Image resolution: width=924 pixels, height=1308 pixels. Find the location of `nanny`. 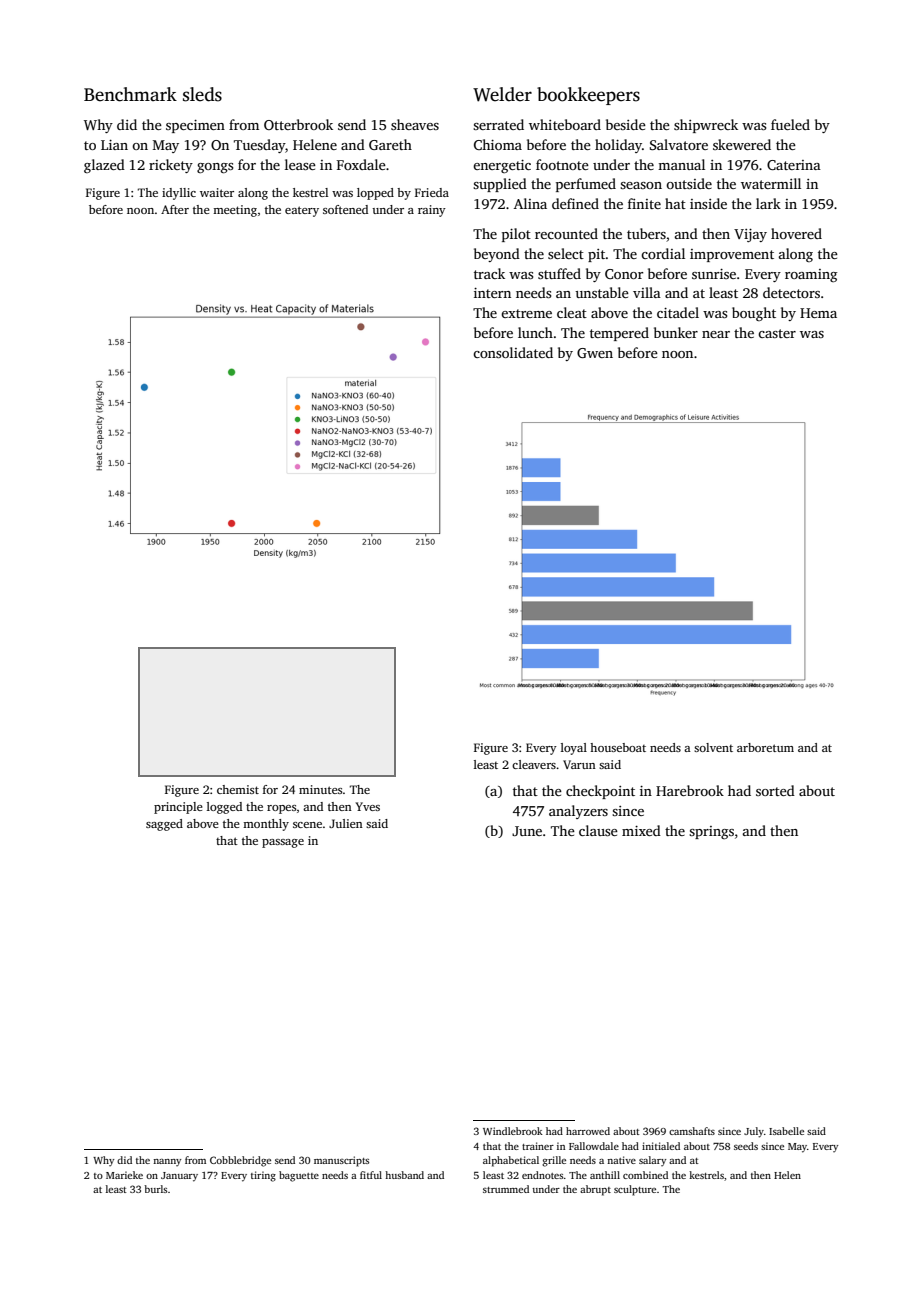

nanny is located at coordinates (167, 1162).
